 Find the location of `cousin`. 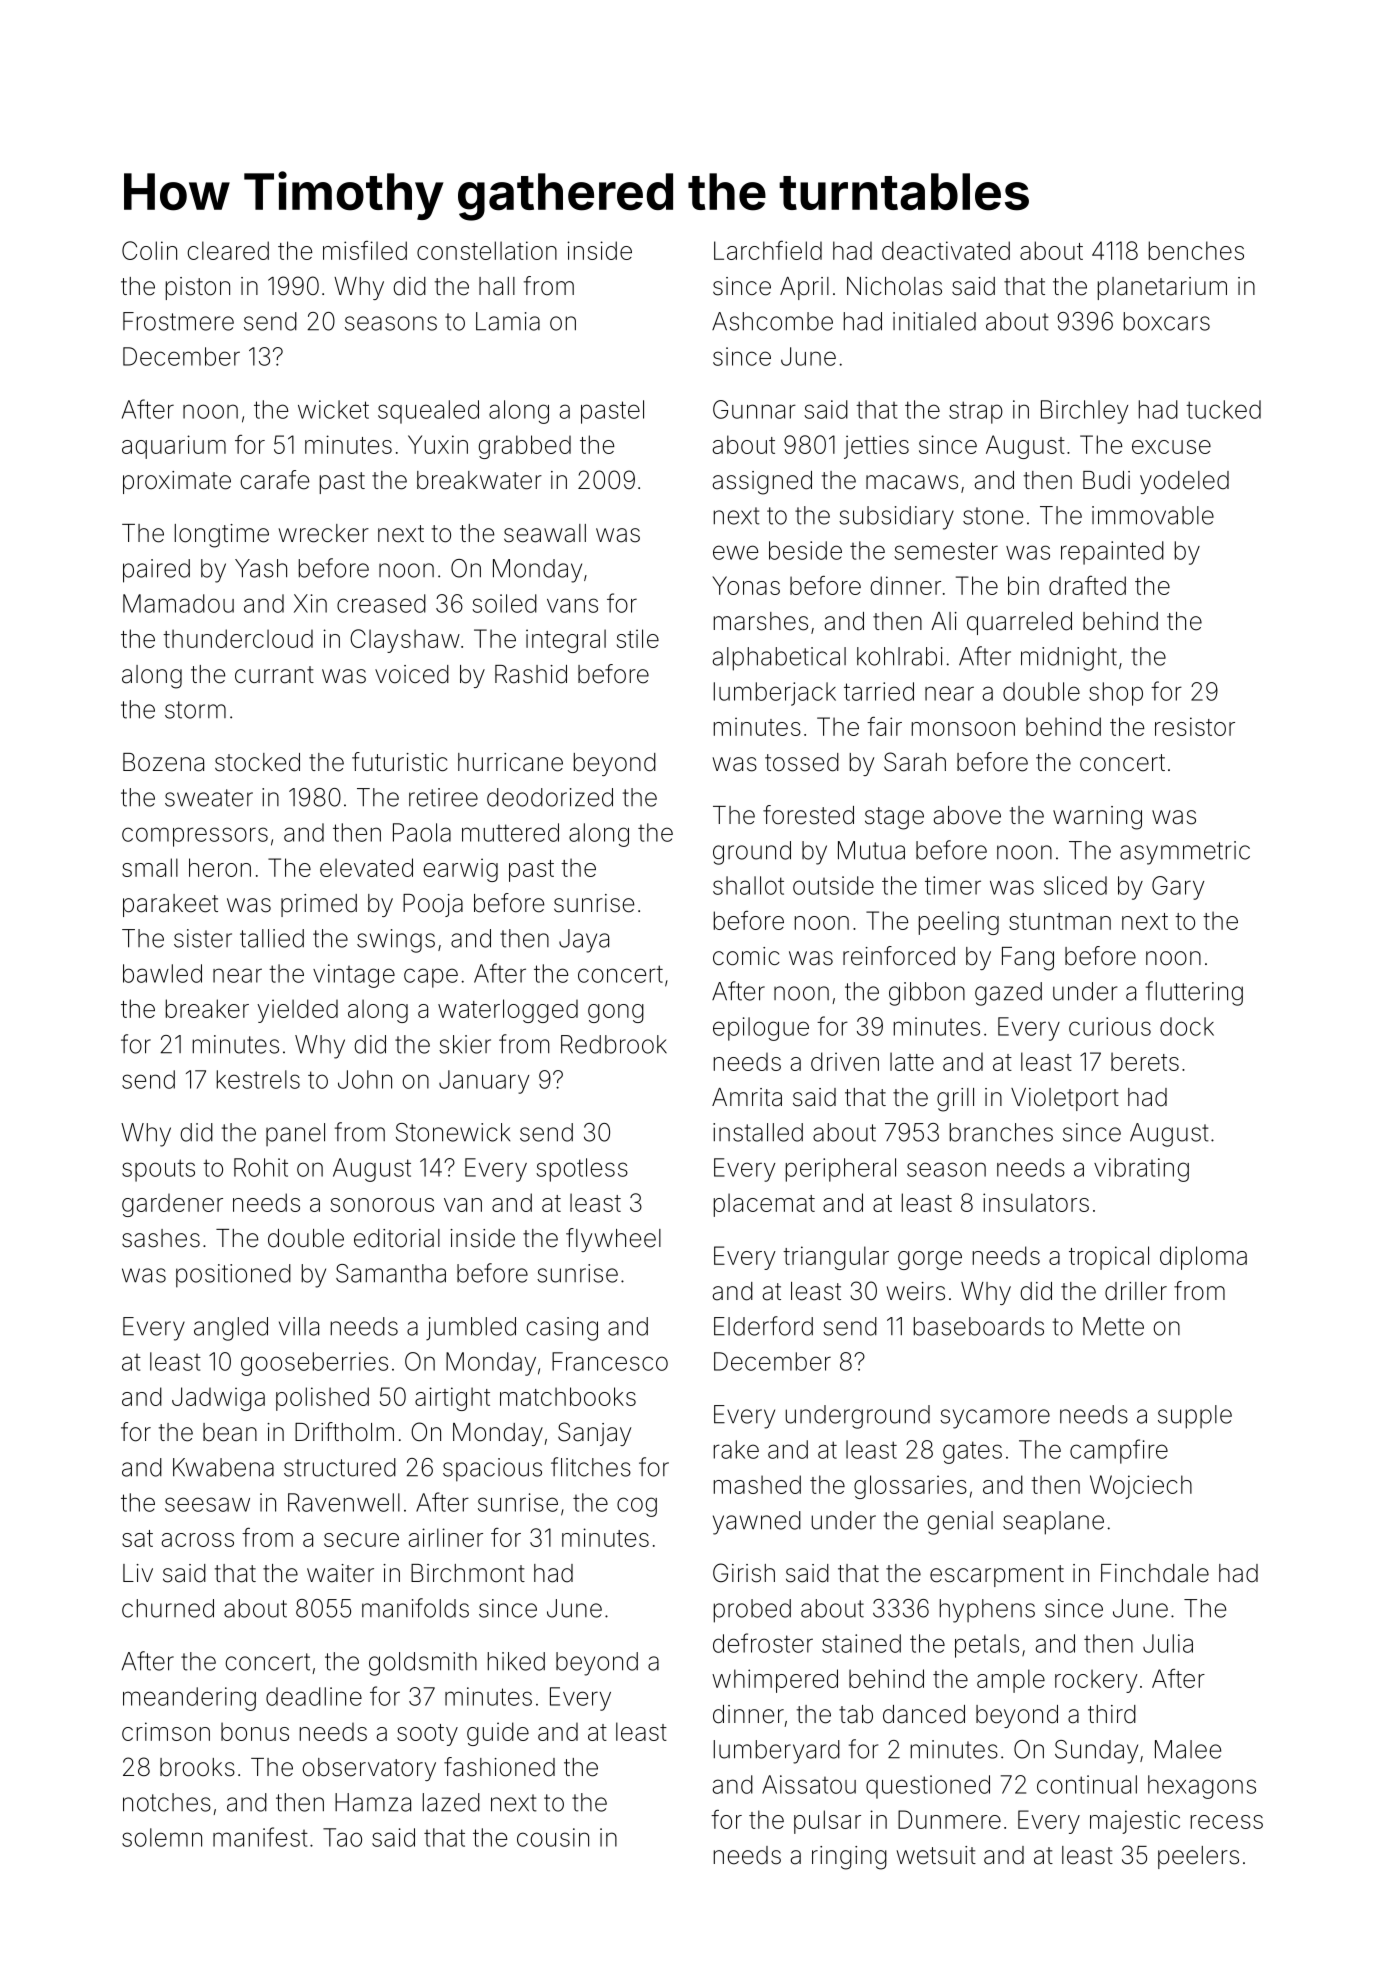

cousin is located at coordinates (553, 1837).
